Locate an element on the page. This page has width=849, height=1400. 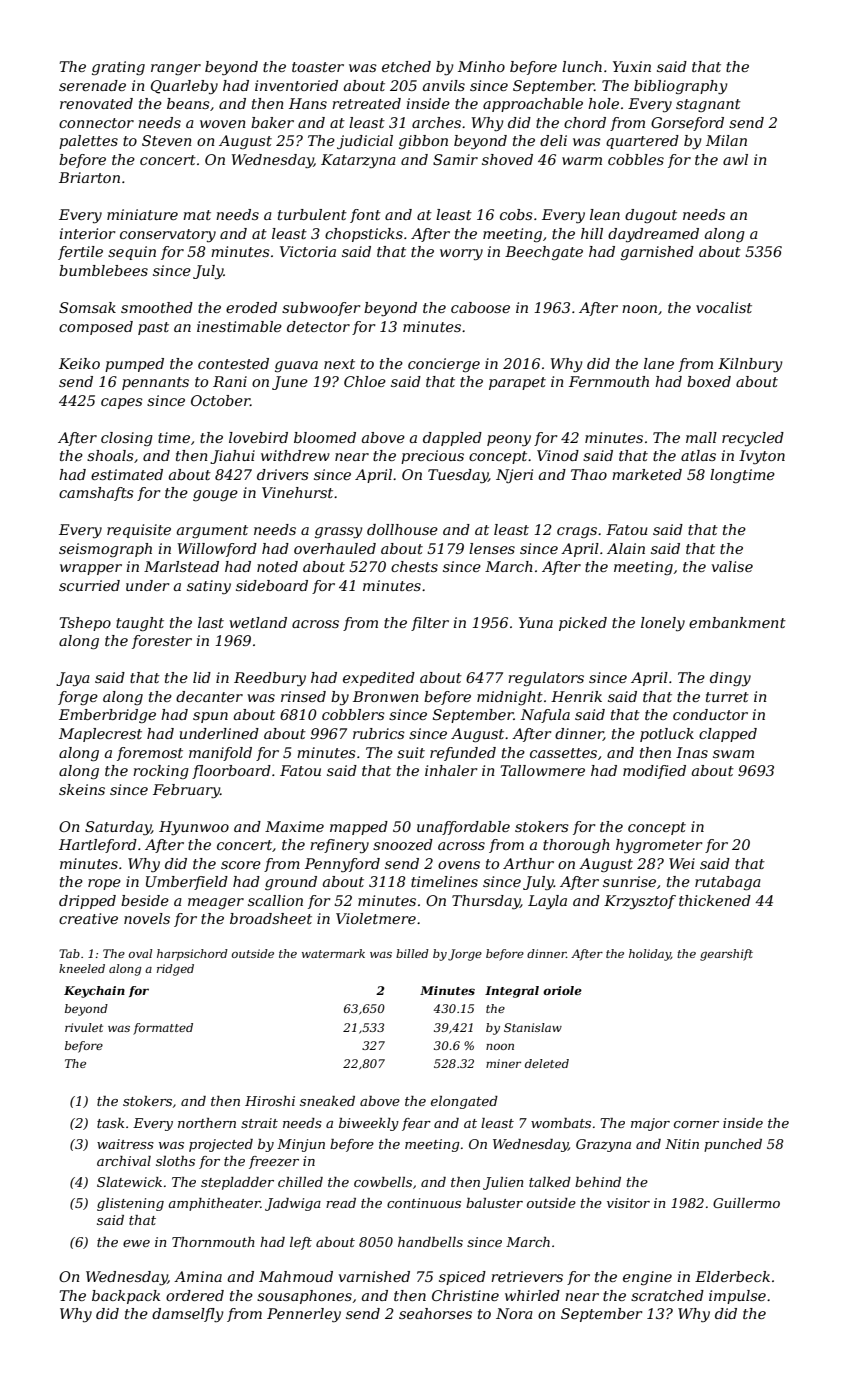
fertile is located at coordinates (80, 253).
